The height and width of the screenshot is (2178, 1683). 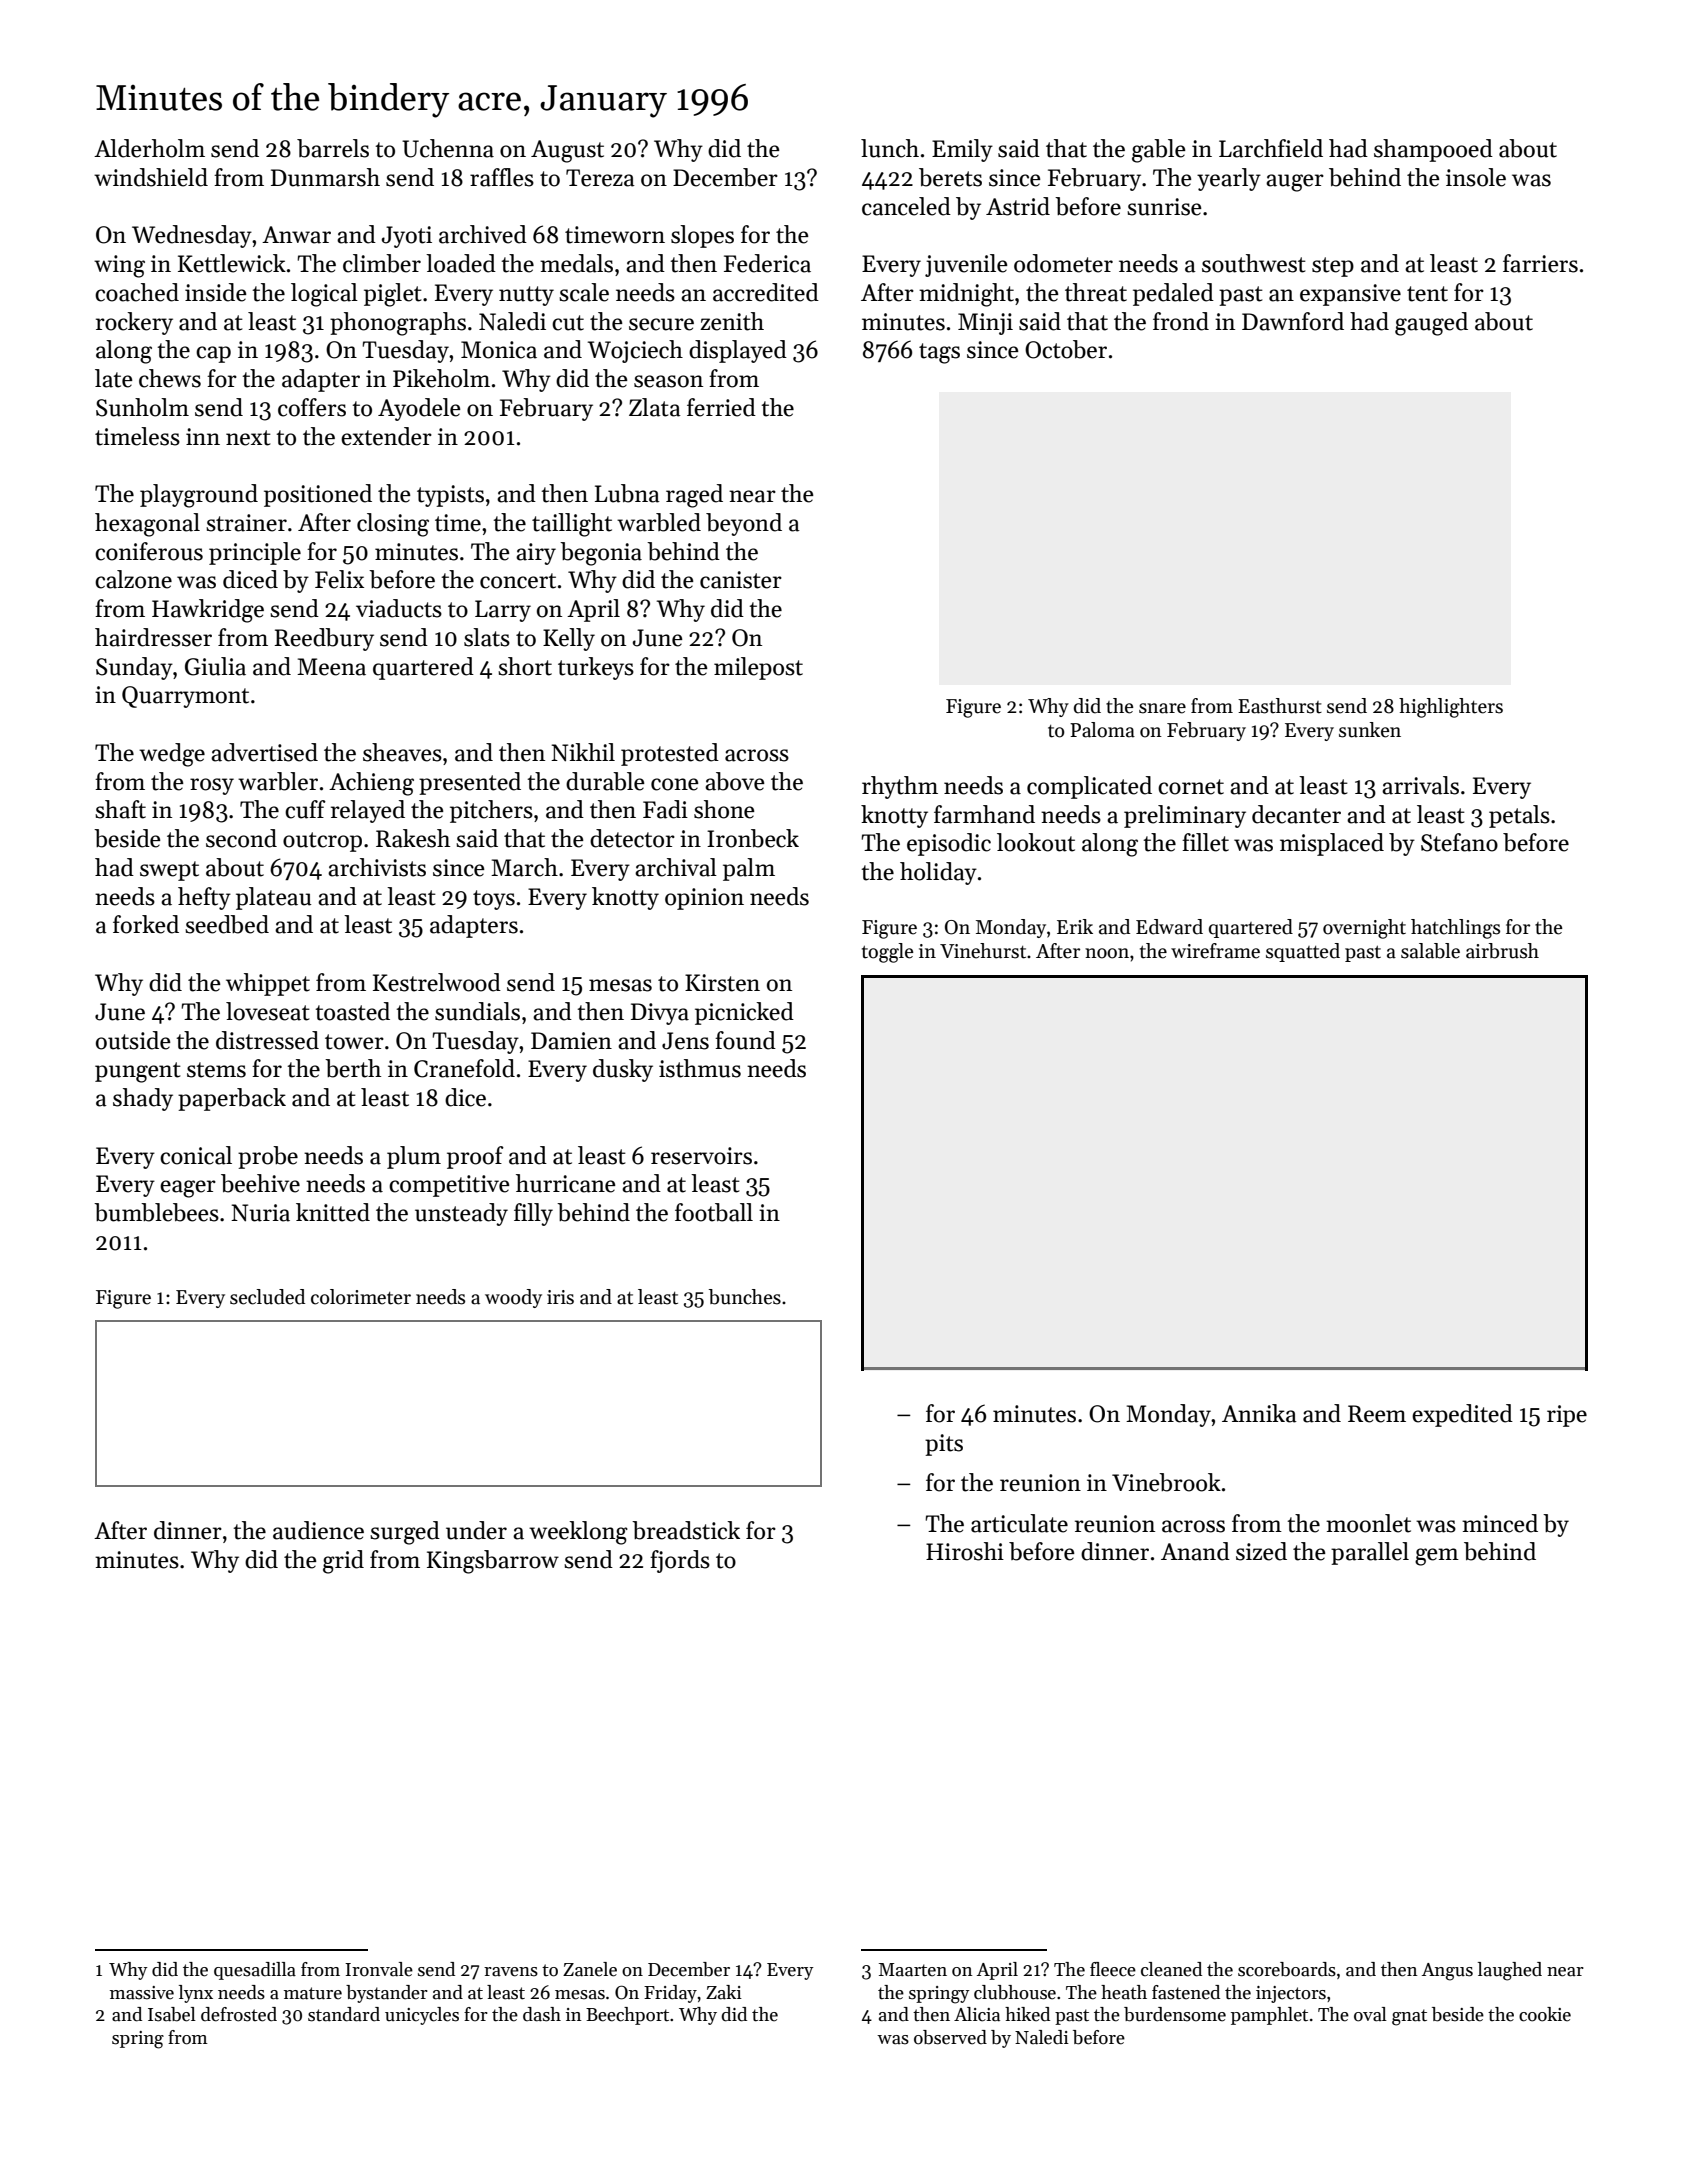 I want to click on lunch, so click(x=890, y=148).
